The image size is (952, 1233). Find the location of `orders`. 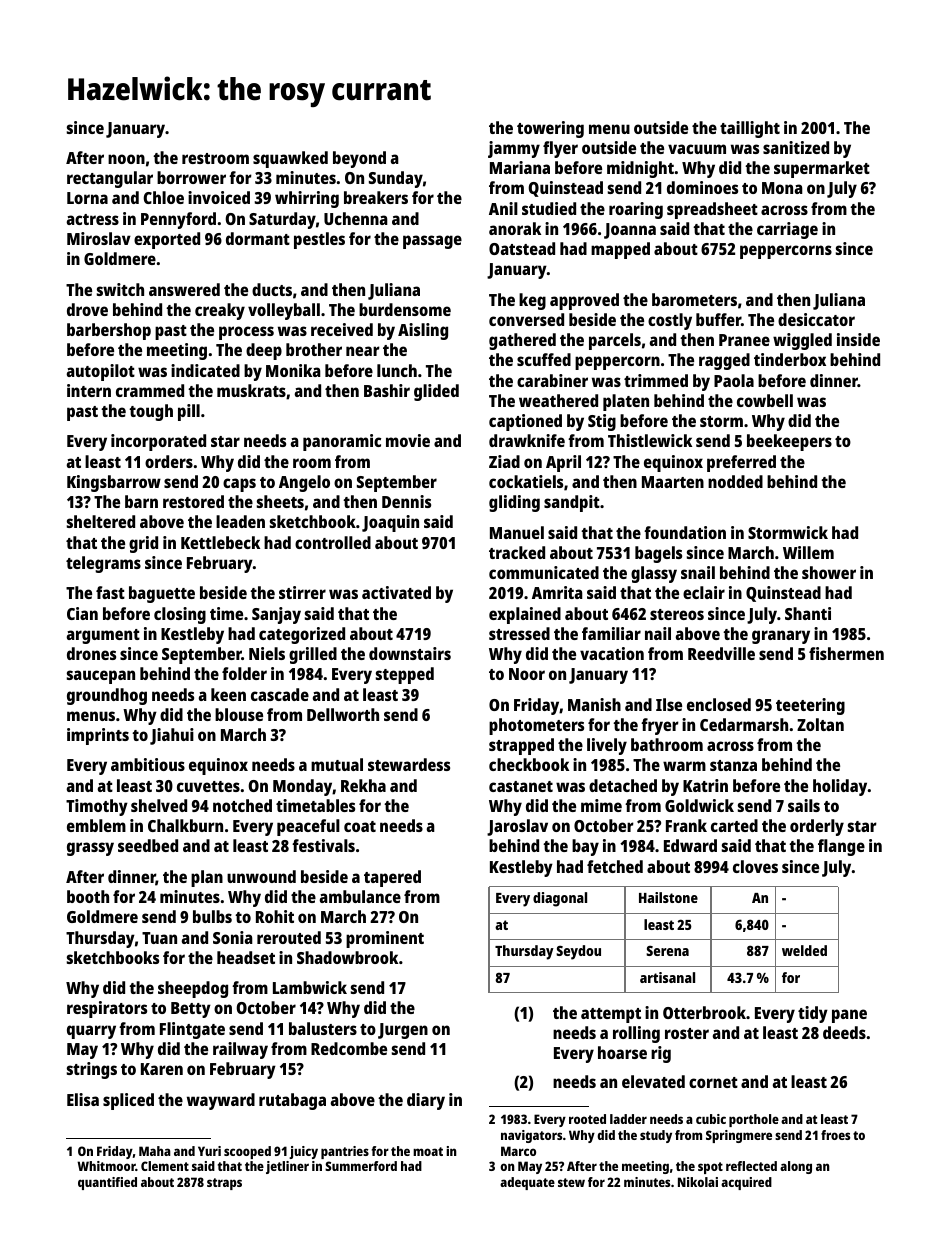

orders is located at coordinates (169, 461).
